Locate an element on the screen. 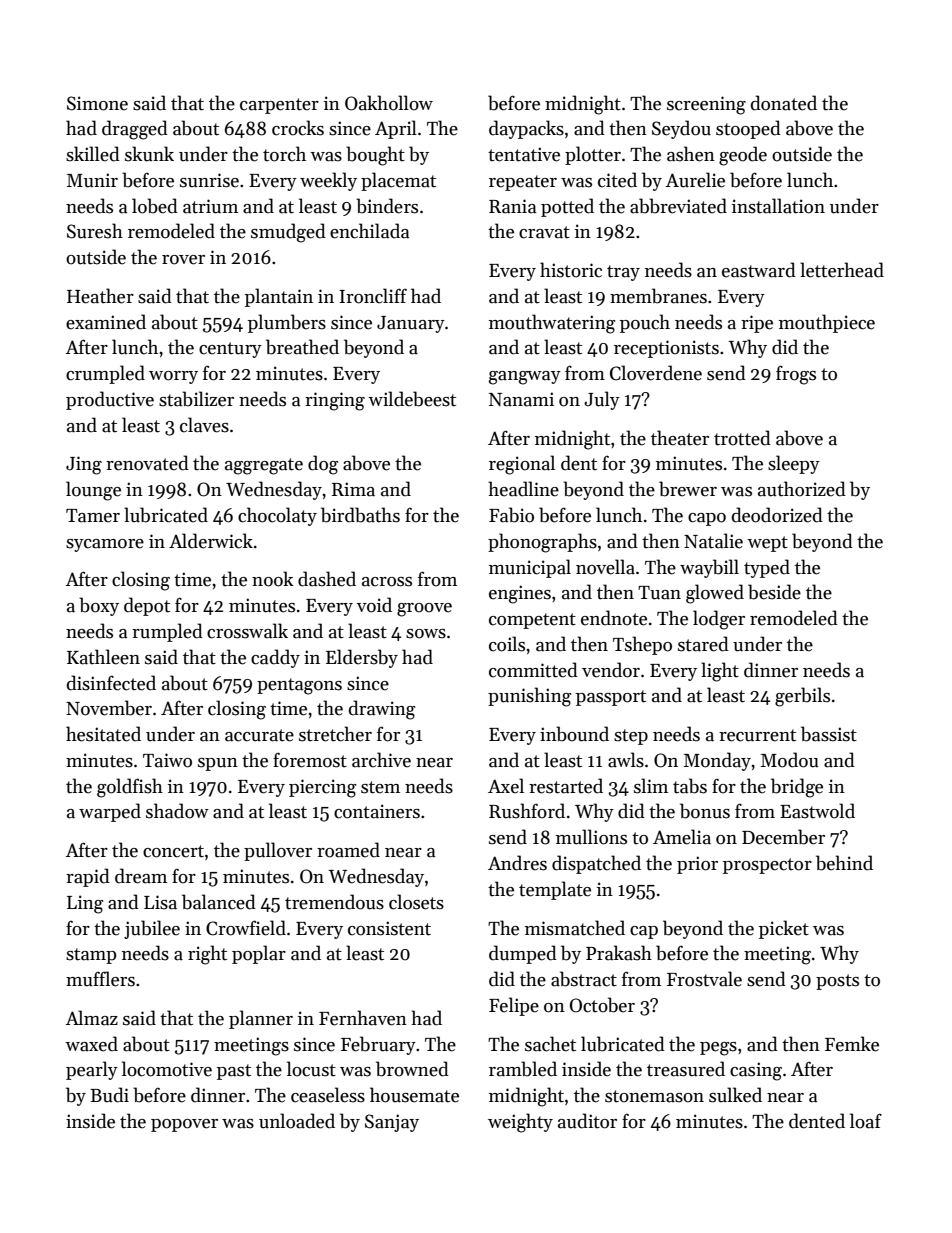  municipal is located at coordinates (530, 568).
